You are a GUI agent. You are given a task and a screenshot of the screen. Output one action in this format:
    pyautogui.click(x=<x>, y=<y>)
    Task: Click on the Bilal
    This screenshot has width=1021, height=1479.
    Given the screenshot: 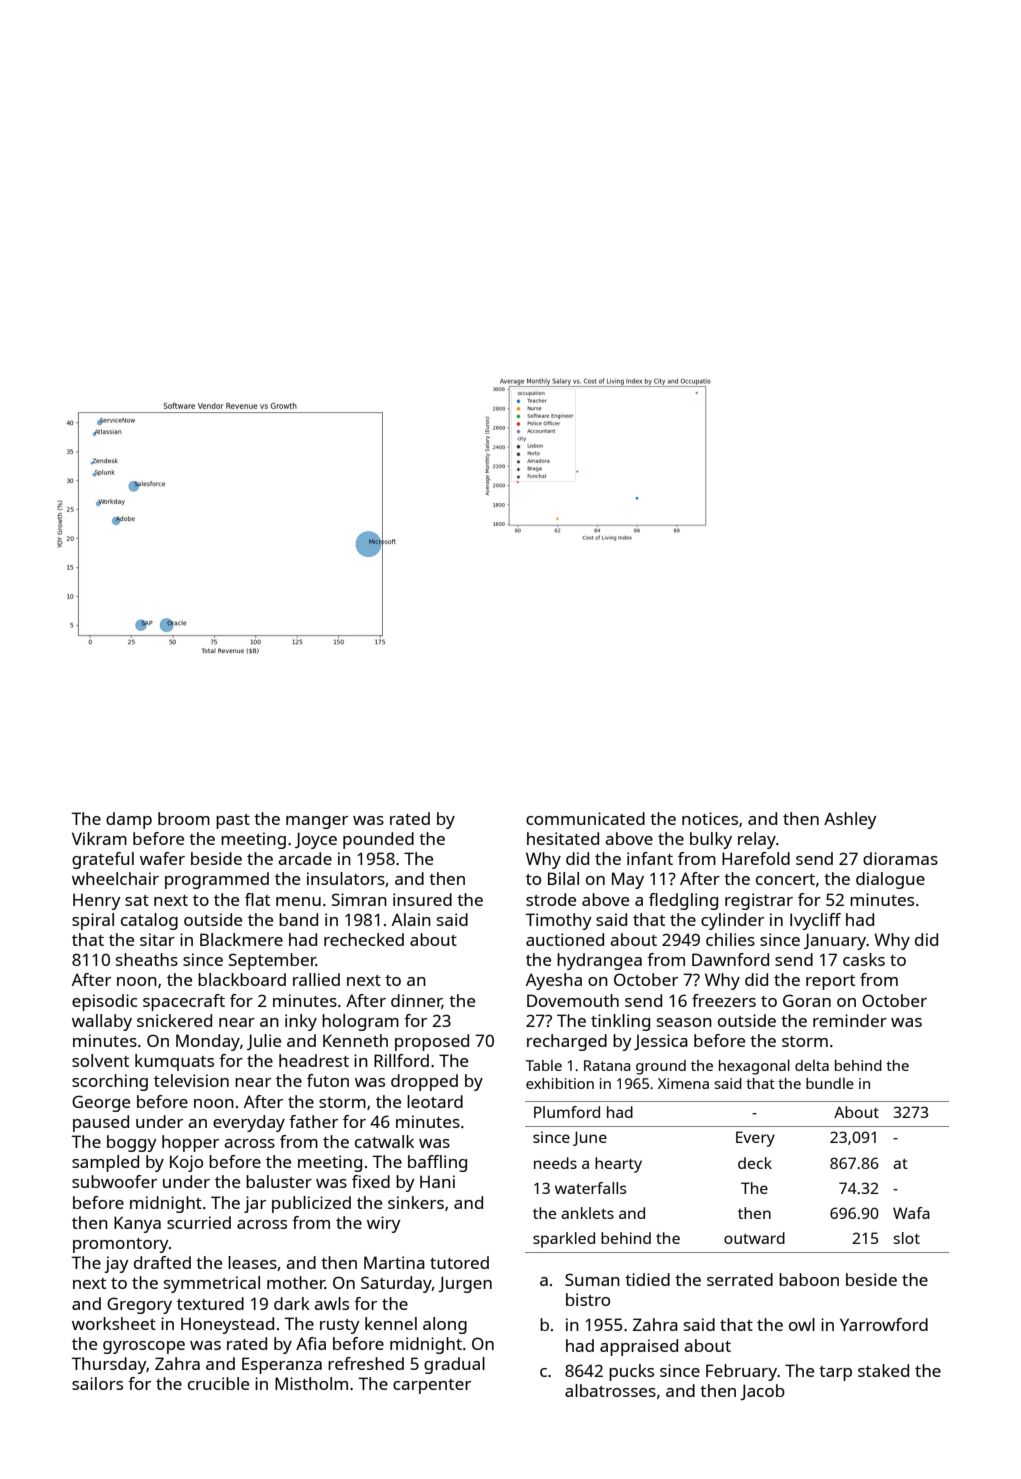 What is the action you would take?
    pyautogui.click(x=563, y=878)
